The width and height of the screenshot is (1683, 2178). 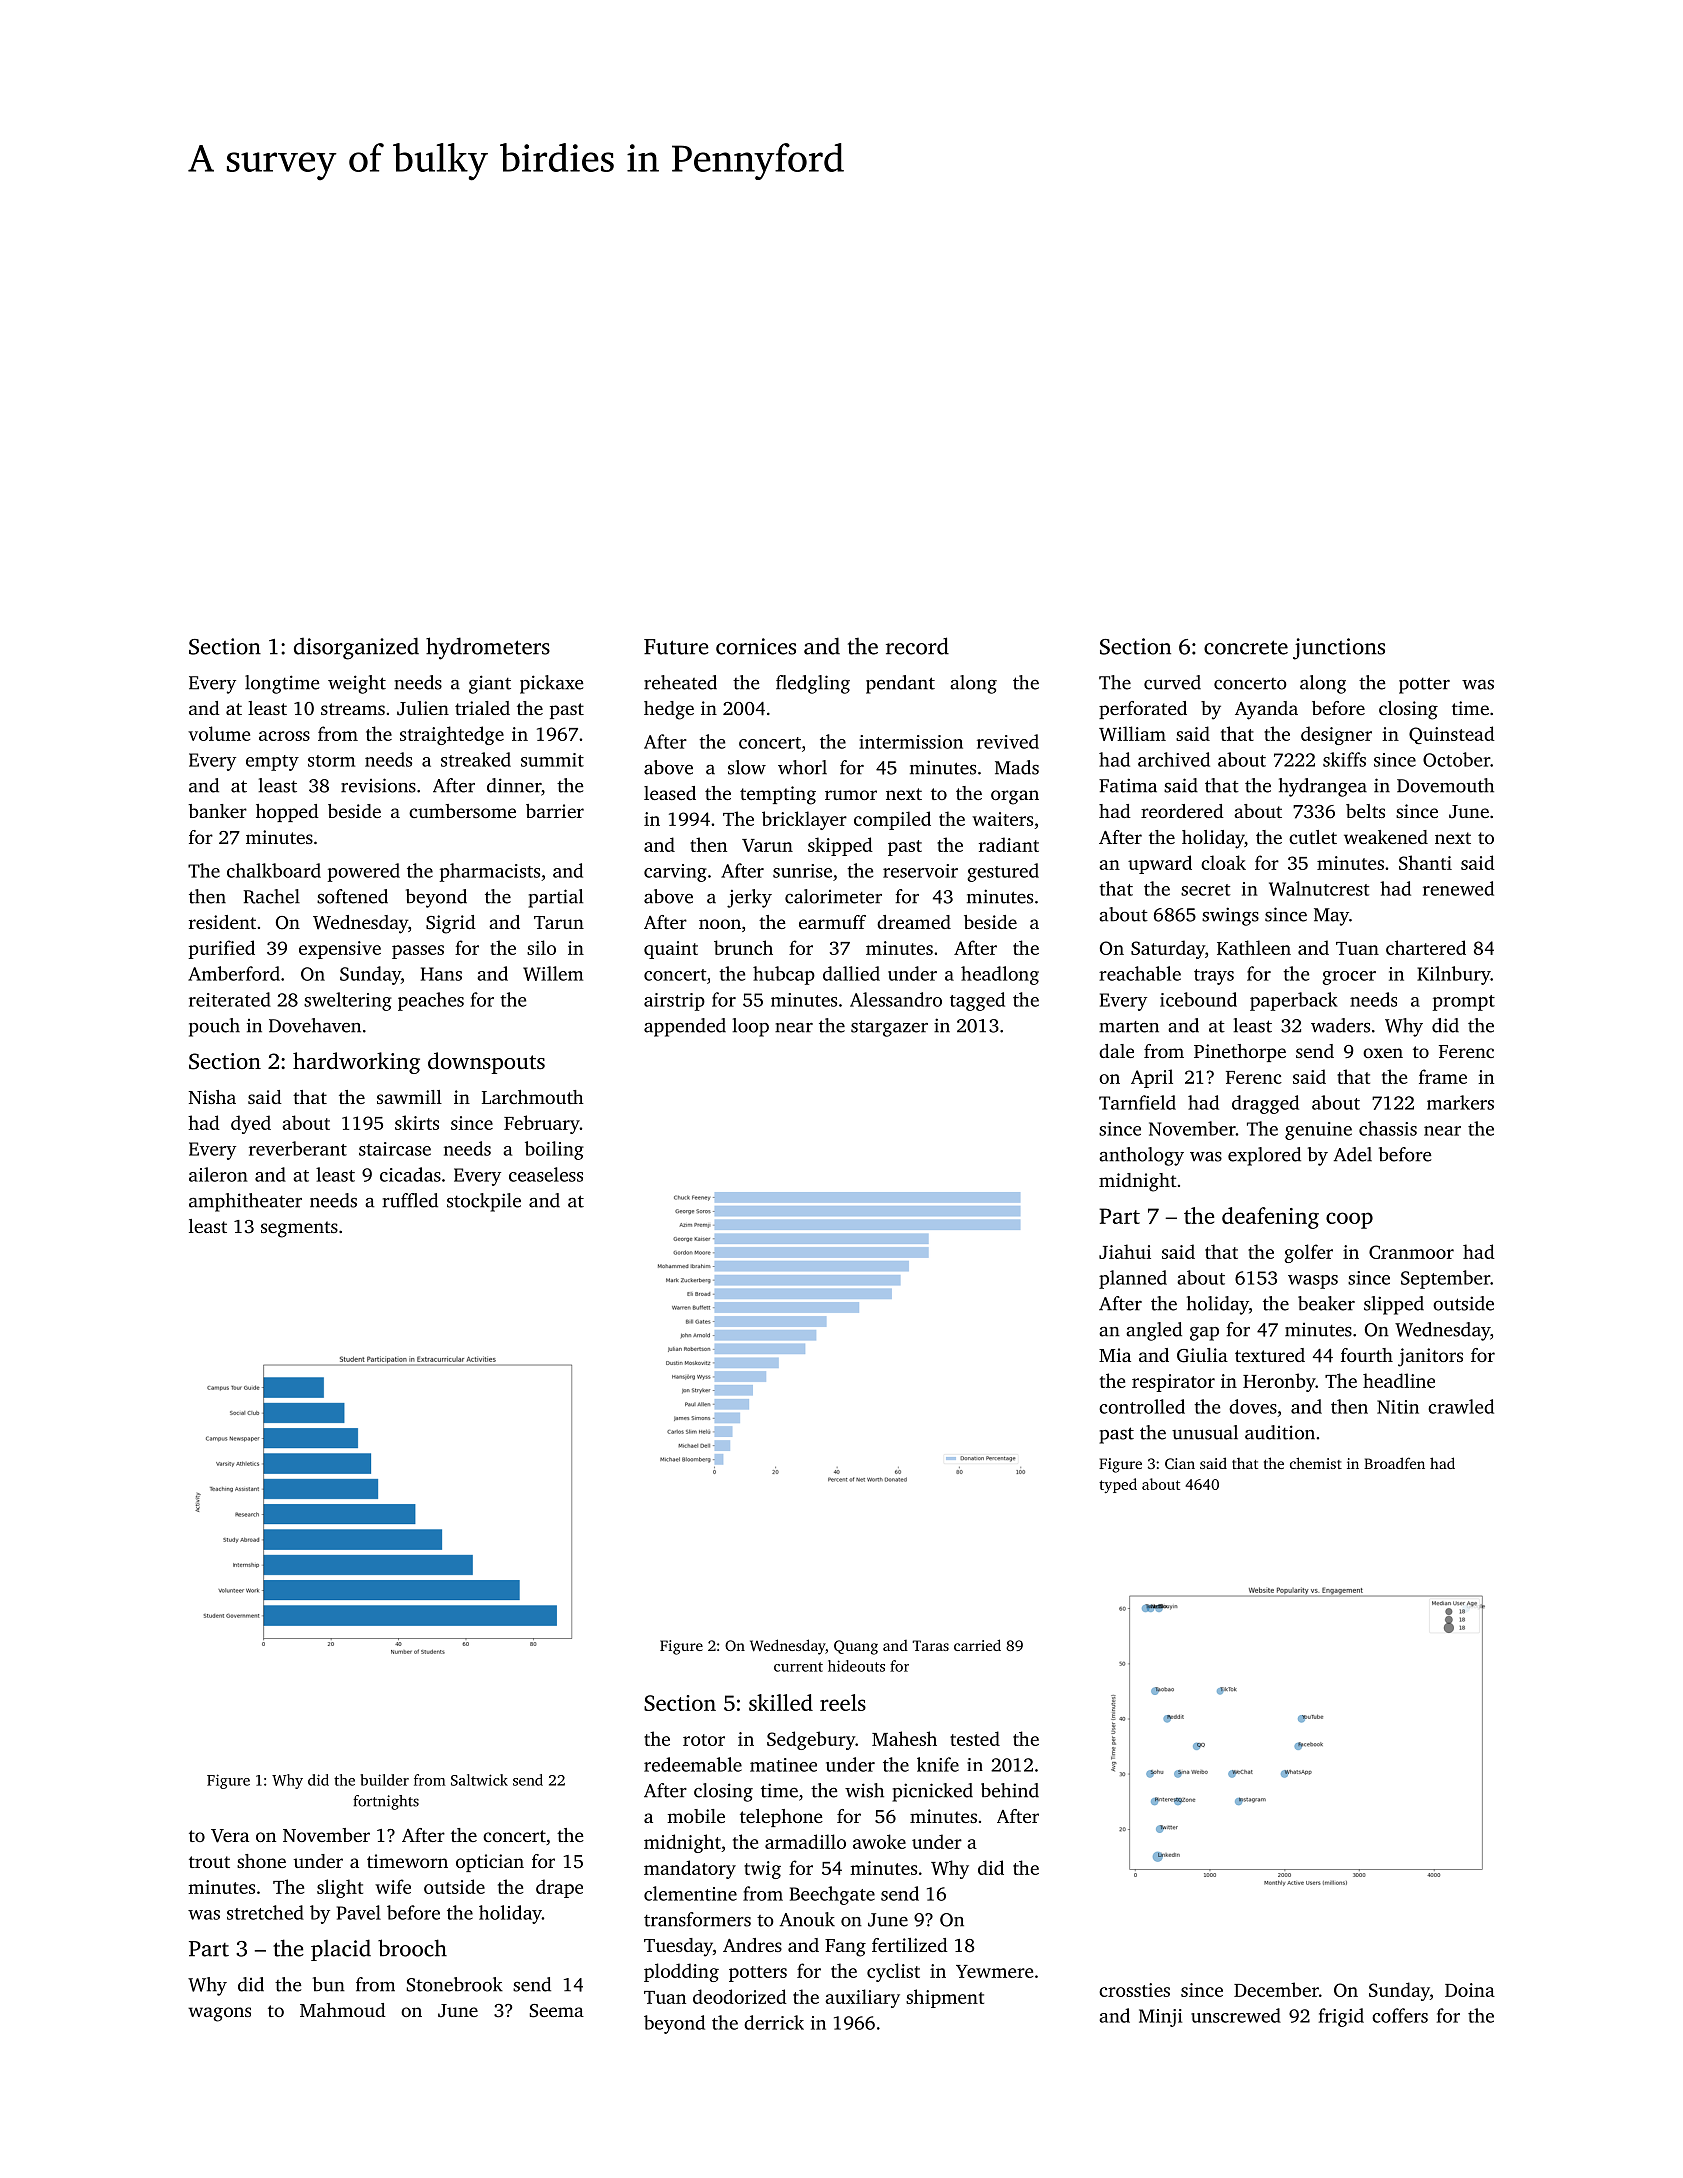 I want to click on junctions, so click(x=1339, y=649).
